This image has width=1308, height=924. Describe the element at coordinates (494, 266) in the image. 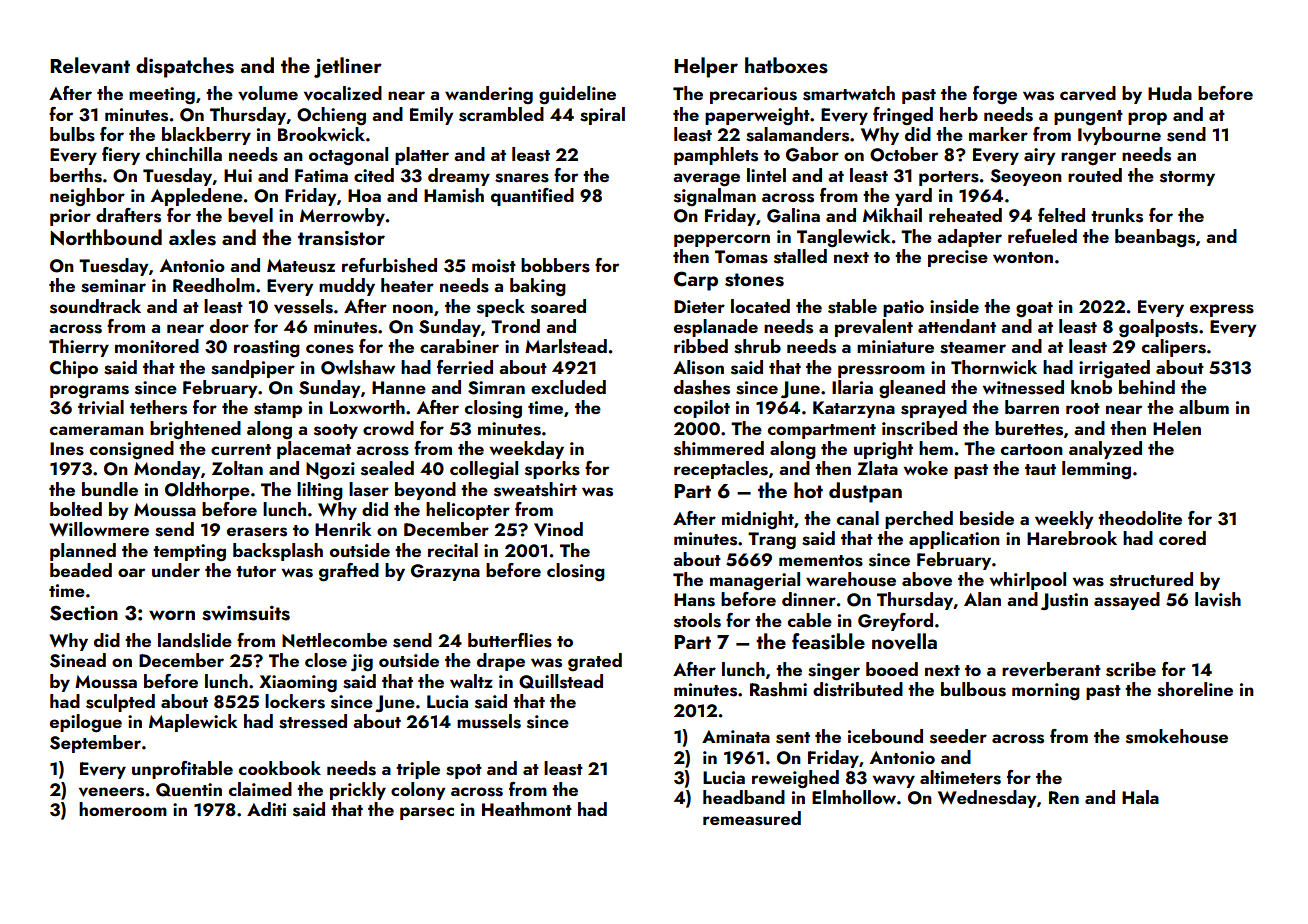

I see `moist` at that location.
